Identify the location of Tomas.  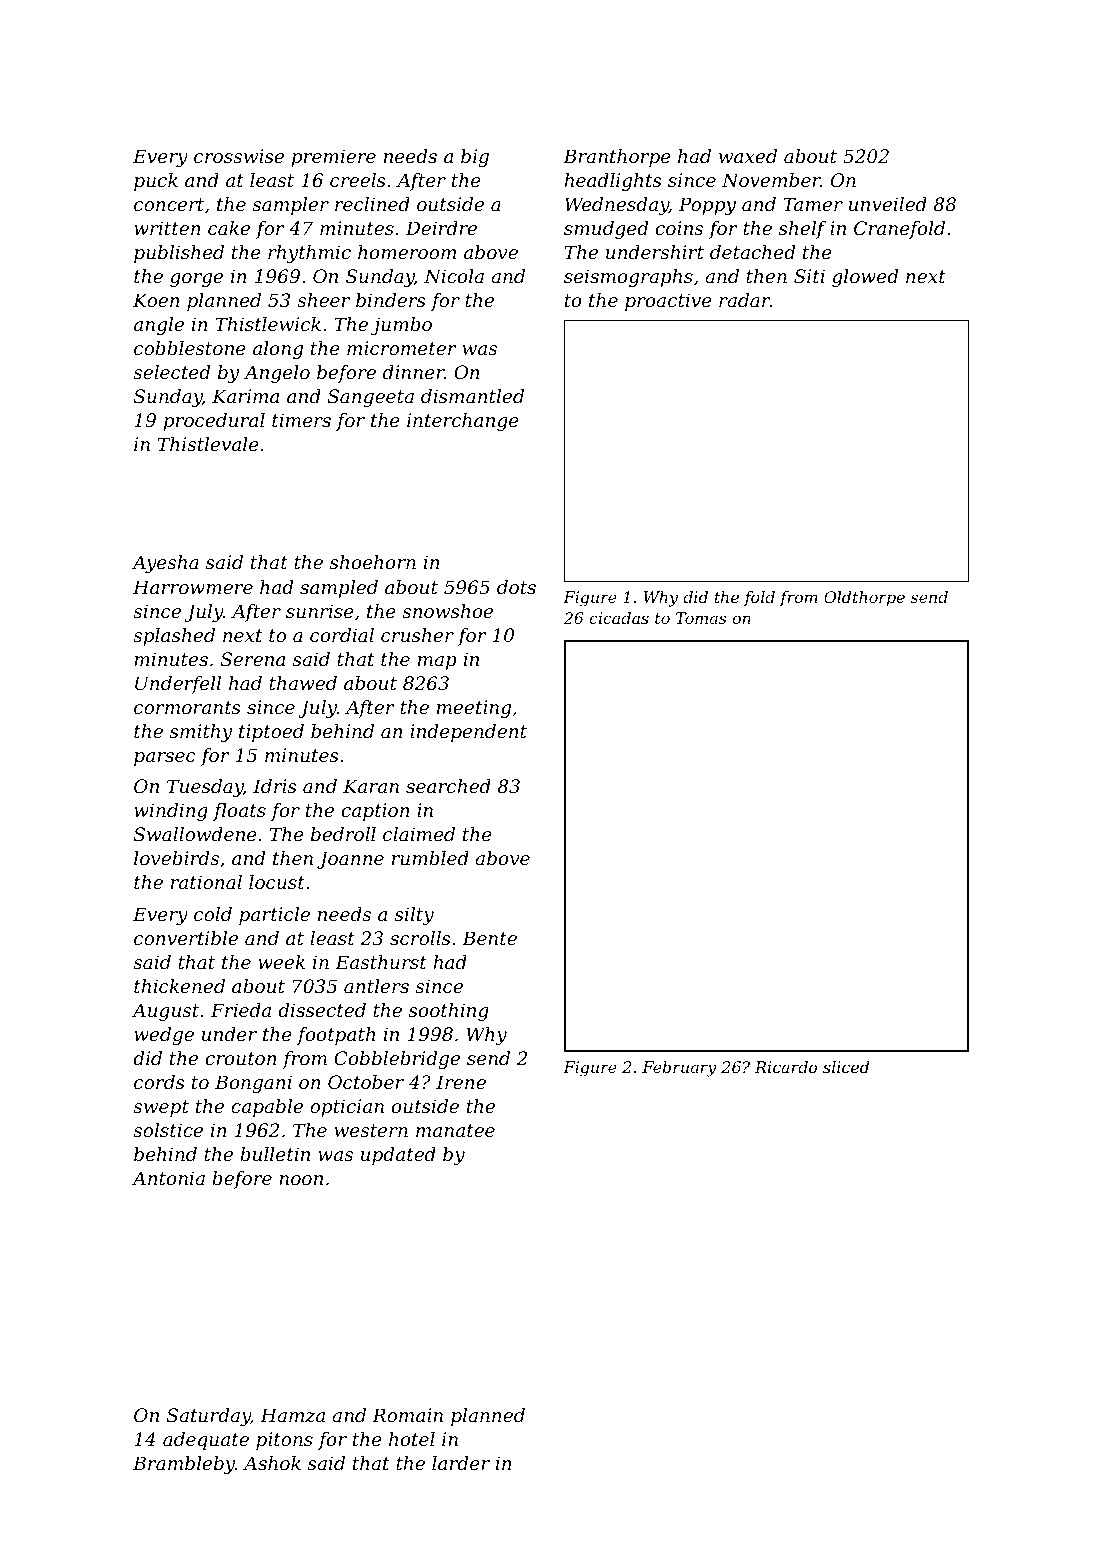
(701, 618).
